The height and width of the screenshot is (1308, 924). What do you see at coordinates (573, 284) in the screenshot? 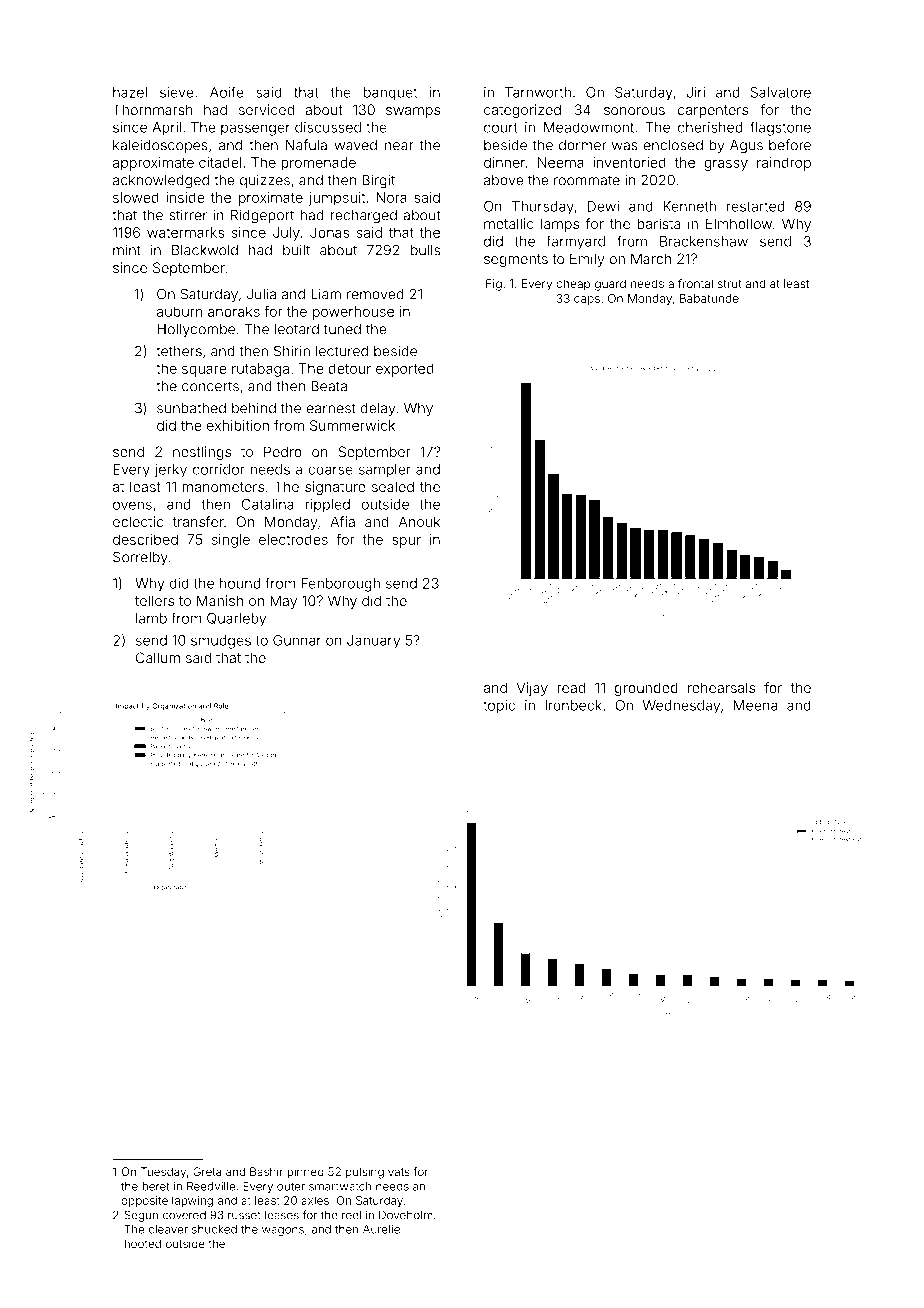
I see `cheap` at bounding box center [573, 284].
